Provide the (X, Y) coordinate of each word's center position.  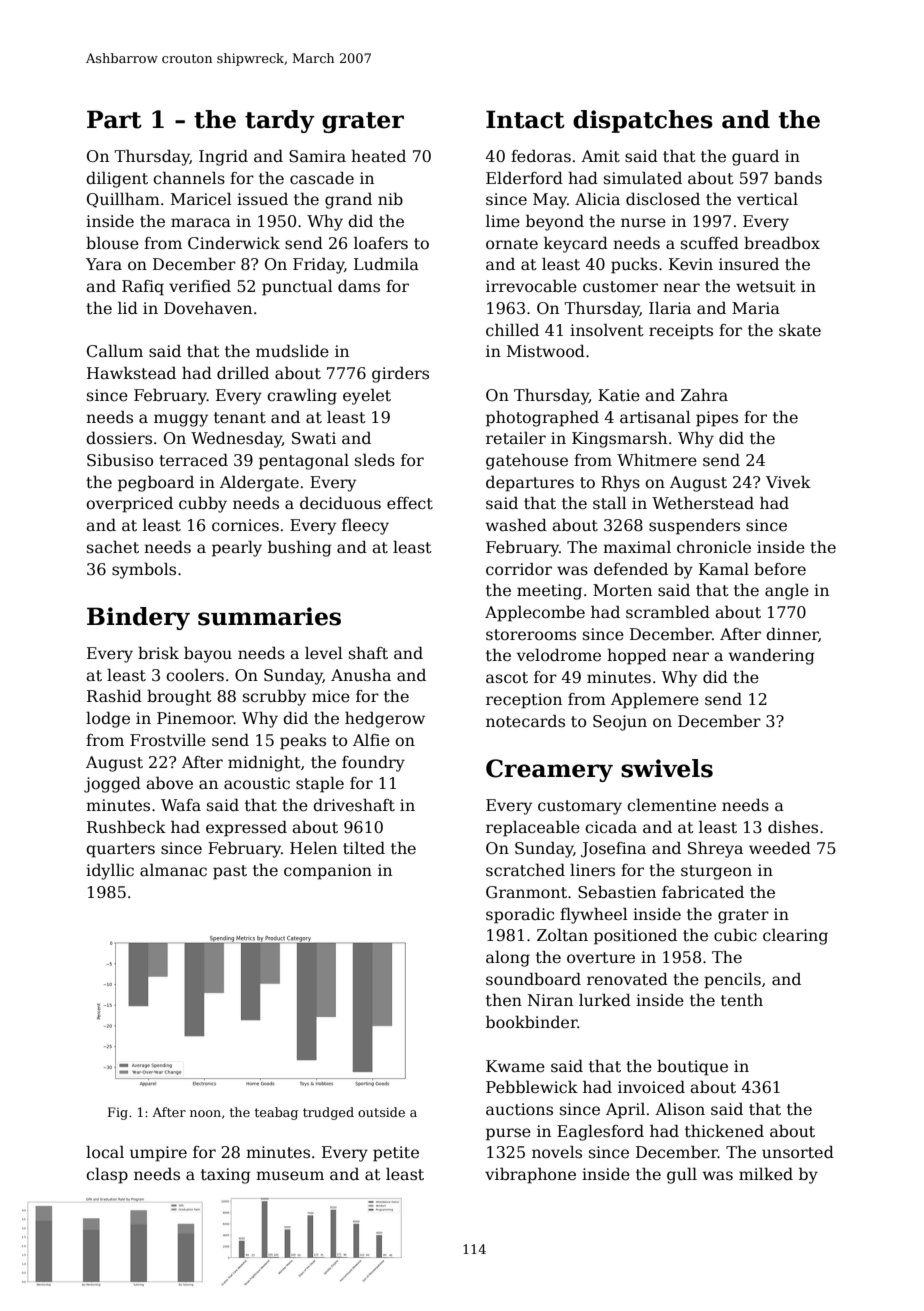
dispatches (643, 121)
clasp (107, 1175)
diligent (117, 179)
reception (524, 701)
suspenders (694, 526)
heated (378, 156)
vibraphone (530, 1175)
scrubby (274, 697)
